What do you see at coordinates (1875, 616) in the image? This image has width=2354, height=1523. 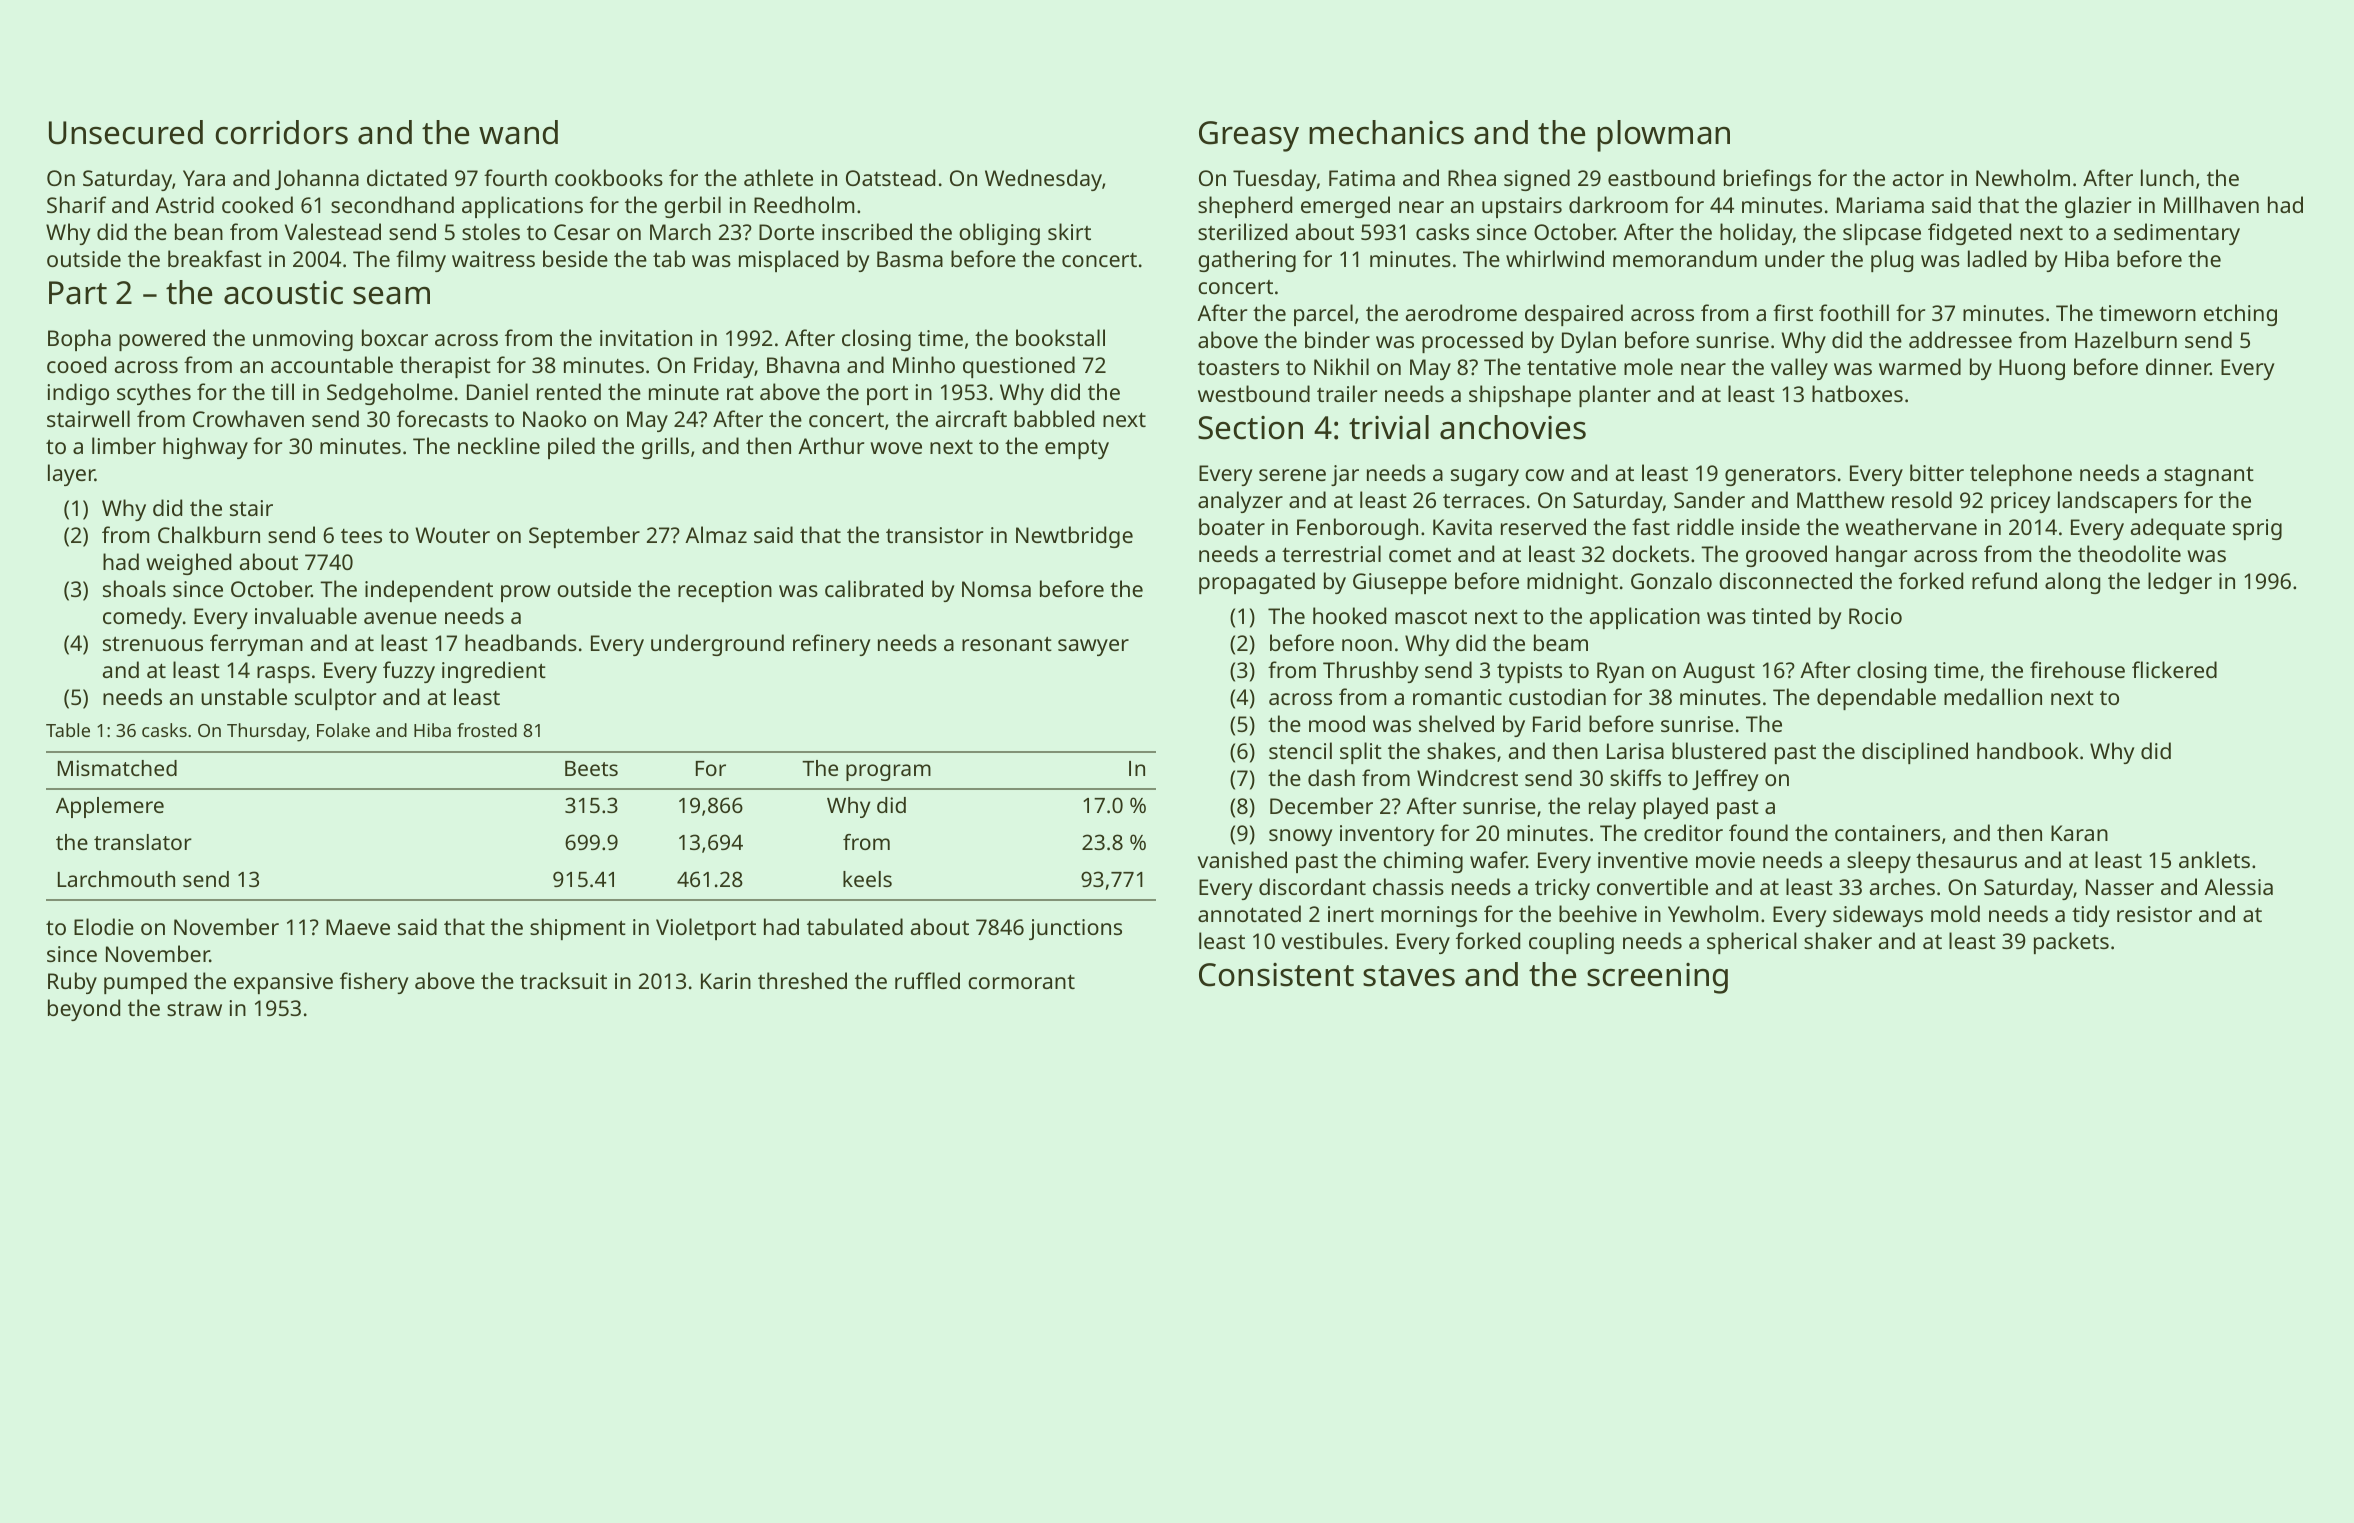 I see `Rocio` at bounding box center [1875, 616].
